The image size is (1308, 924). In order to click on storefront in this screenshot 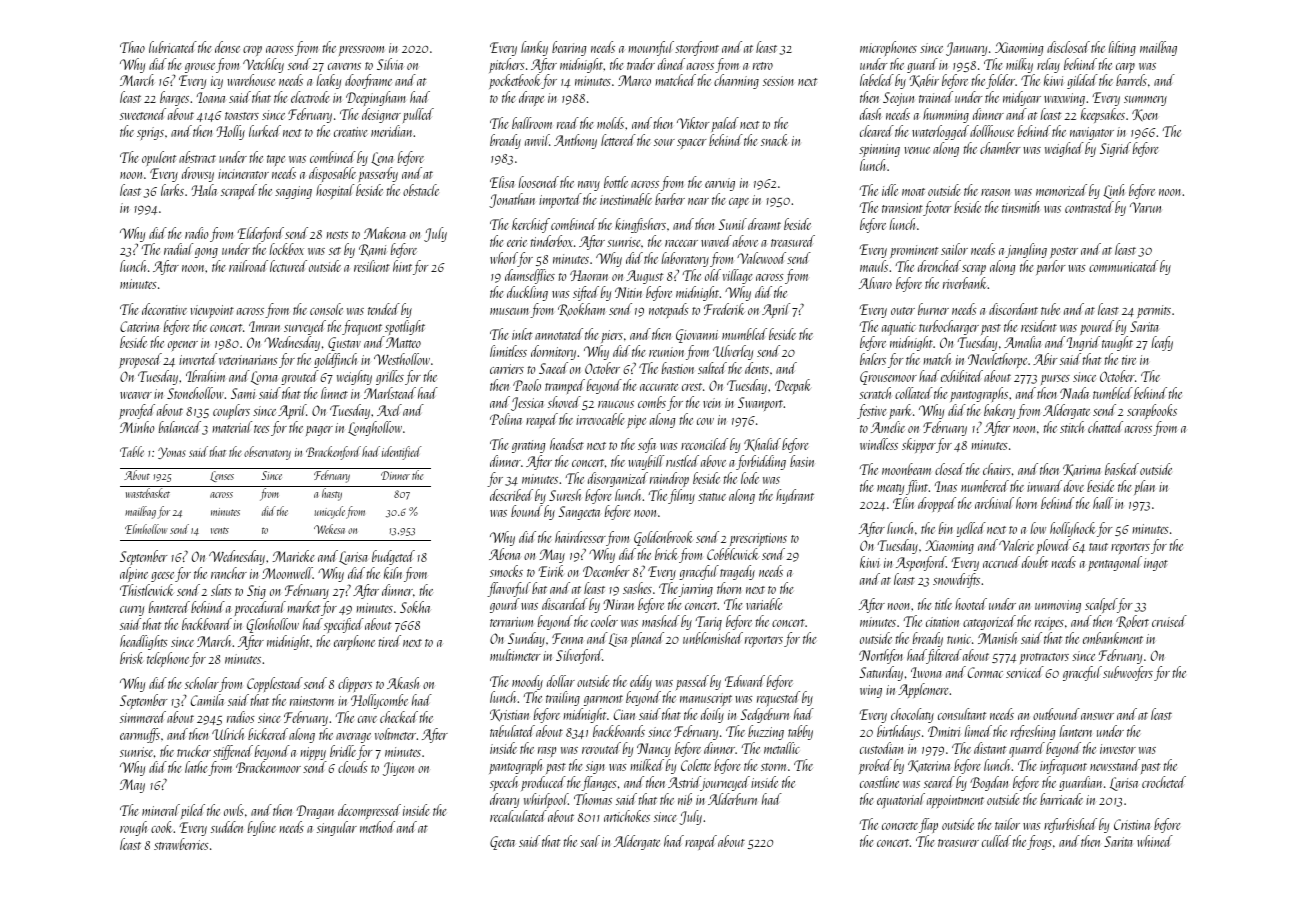, I will do `click(697, 48)`.
